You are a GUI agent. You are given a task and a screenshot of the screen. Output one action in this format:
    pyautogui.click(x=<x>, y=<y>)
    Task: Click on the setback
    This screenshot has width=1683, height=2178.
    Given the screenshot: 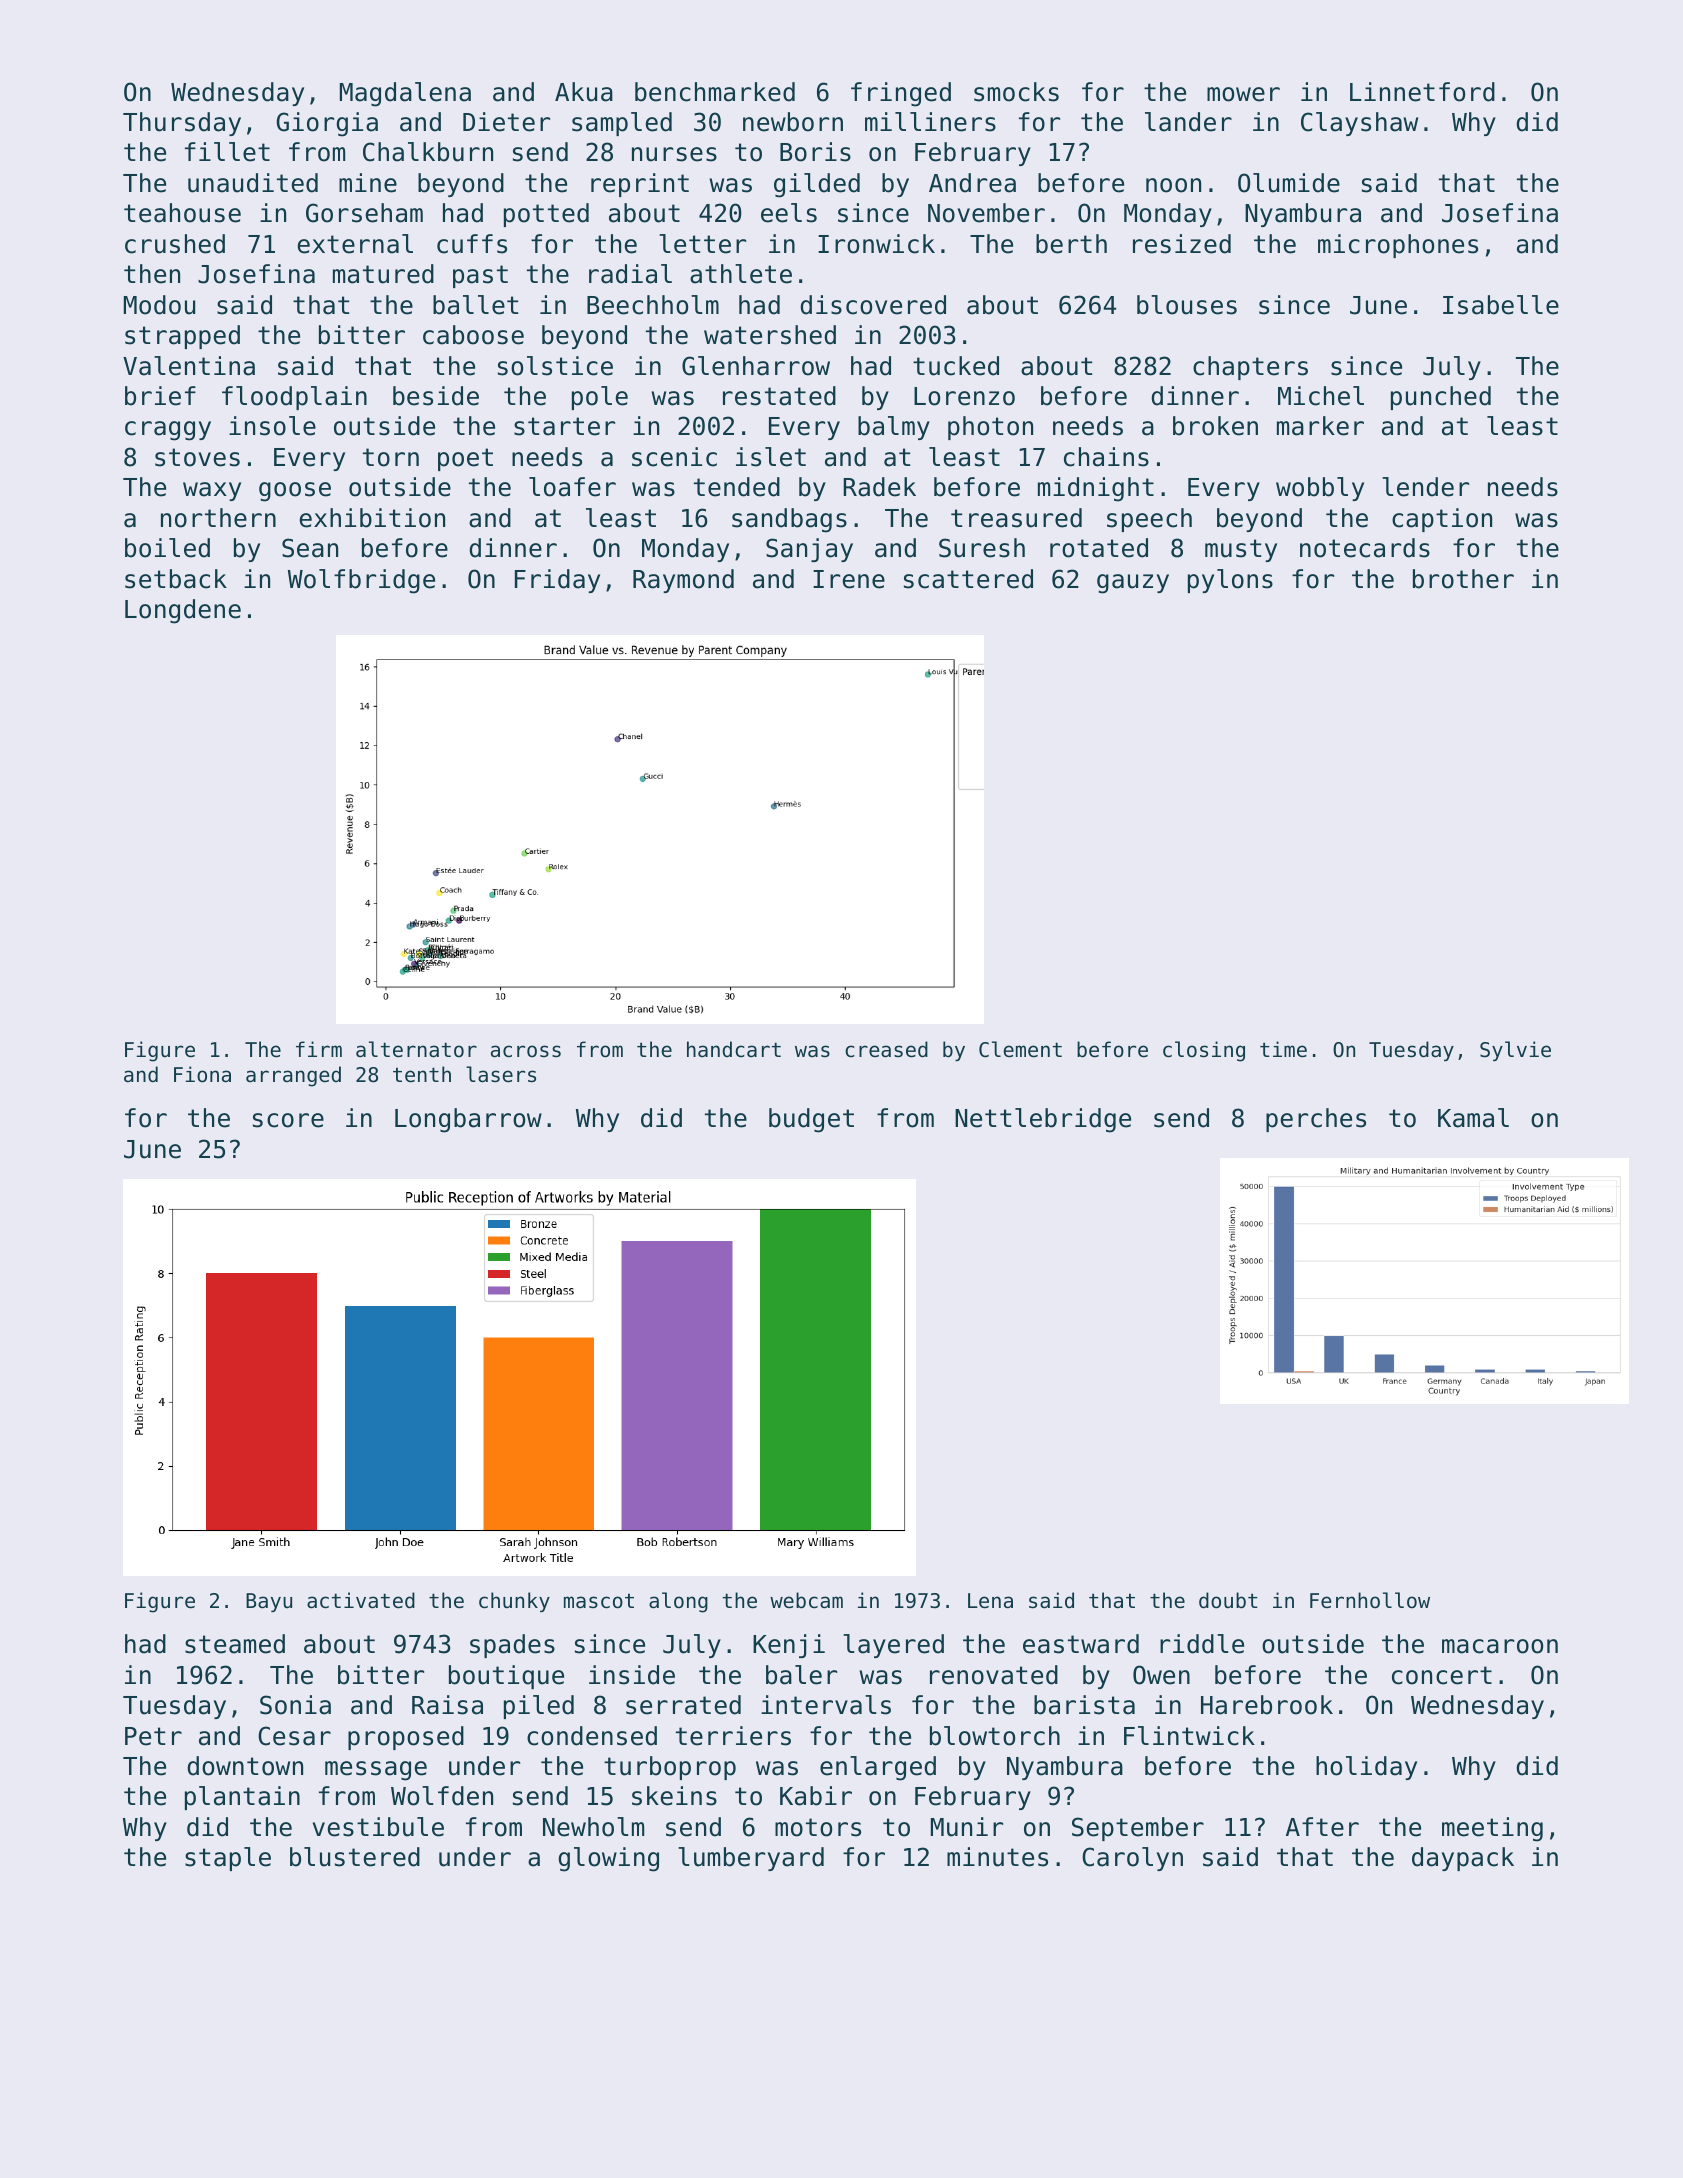 What is the action you would take?
    pyautogui.click(x=176, y=579)
